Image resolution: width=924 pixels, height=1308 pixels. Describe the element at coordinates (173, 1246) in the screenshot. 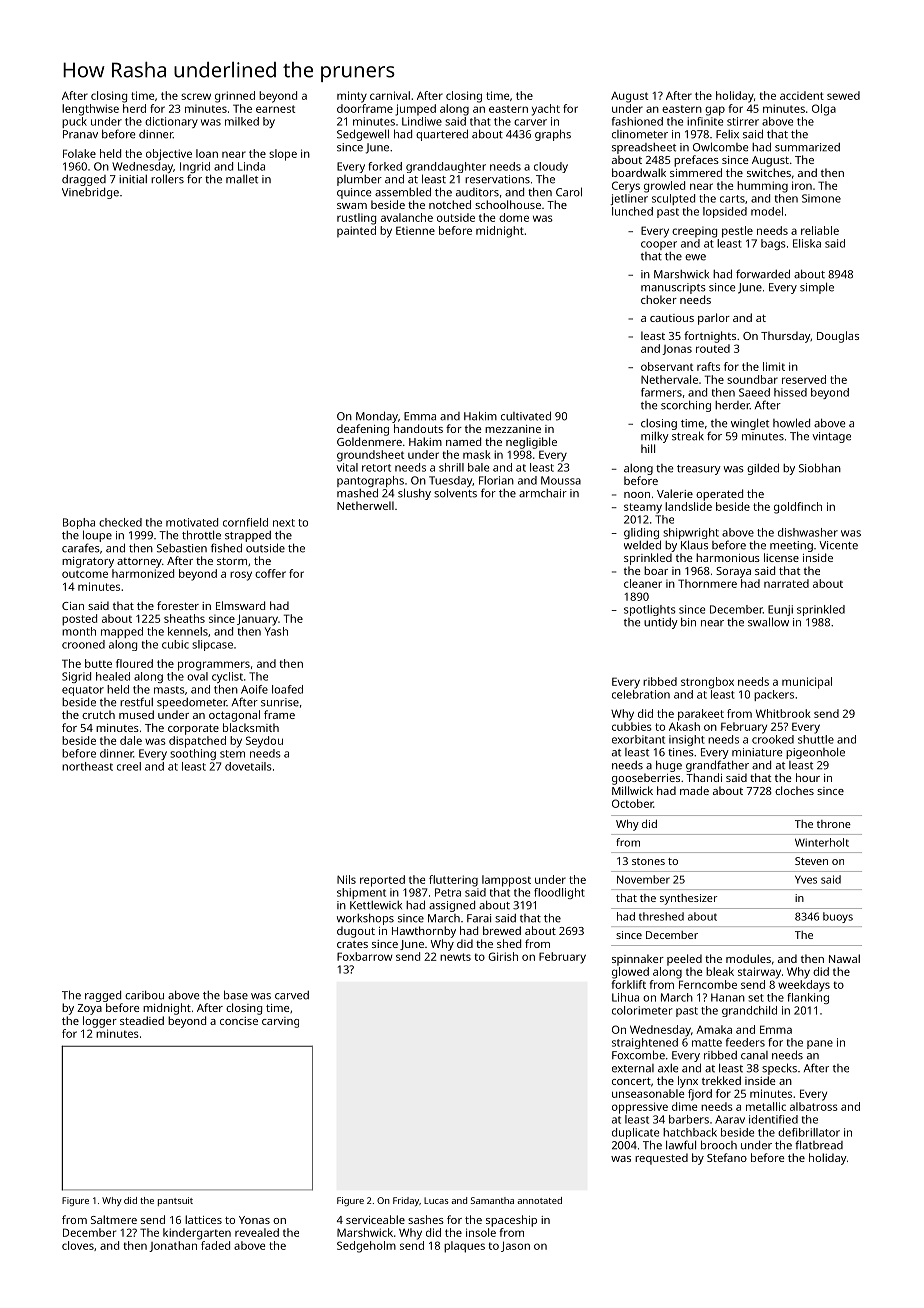

I see `Jonathan` at that location.
